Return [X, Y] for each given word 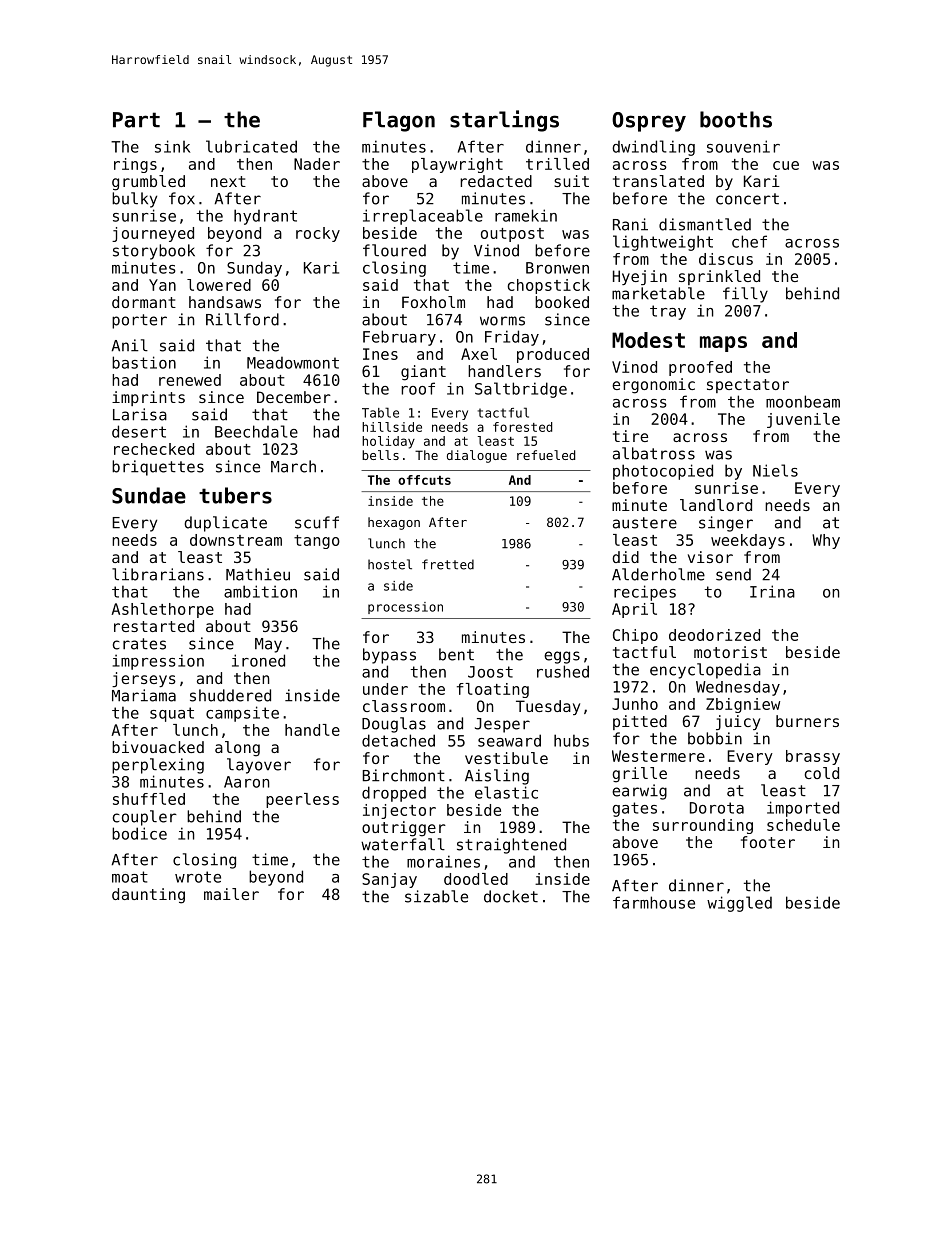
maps [723, 344]
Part [136, 120]
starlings [504, 121]
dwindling [653, 148]
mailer [231, 894]
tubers [235, 495]
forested [522, 427]
